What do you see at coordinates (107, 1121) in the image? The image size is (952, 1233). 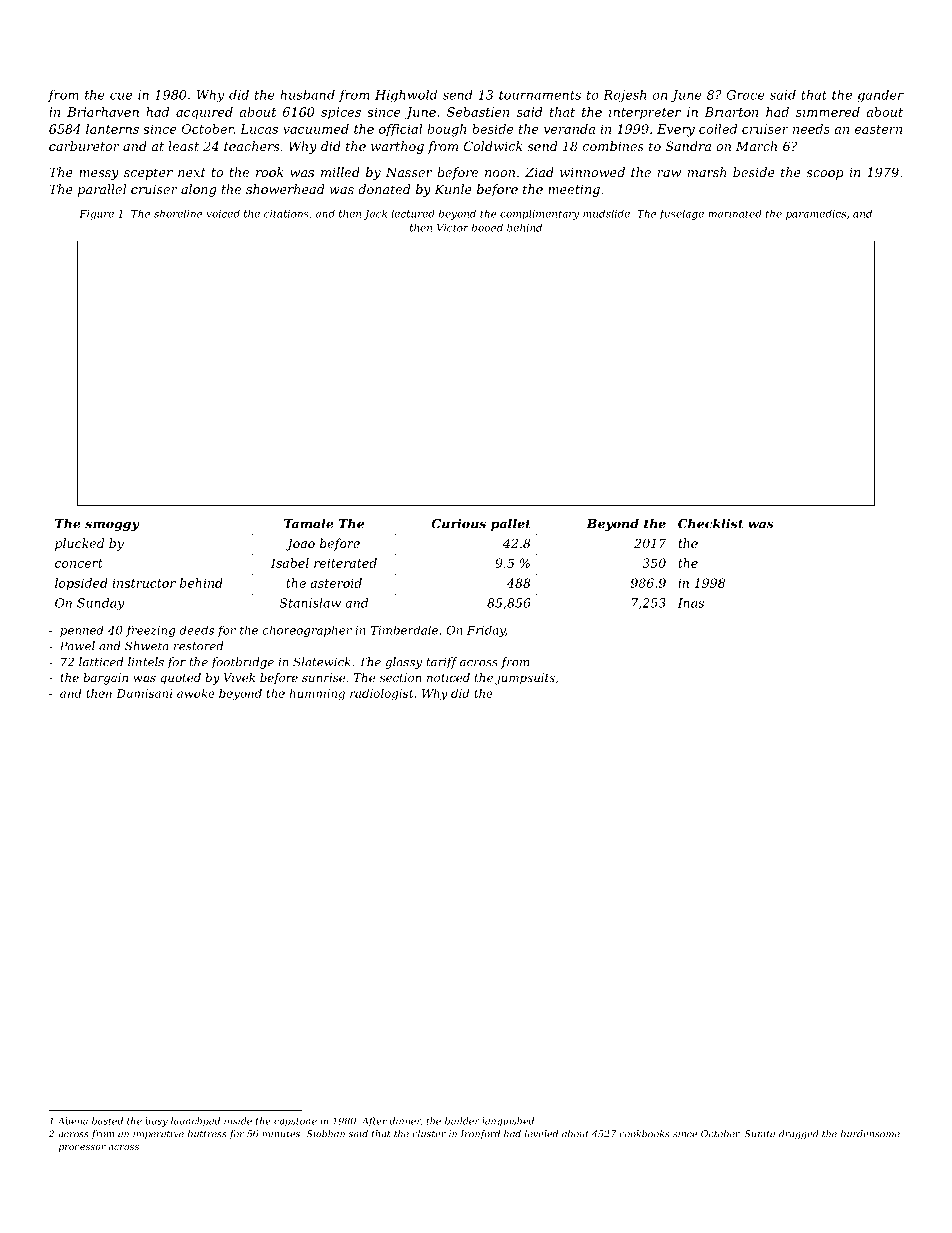 I see `basted` at bounding box center [107, 1121].
